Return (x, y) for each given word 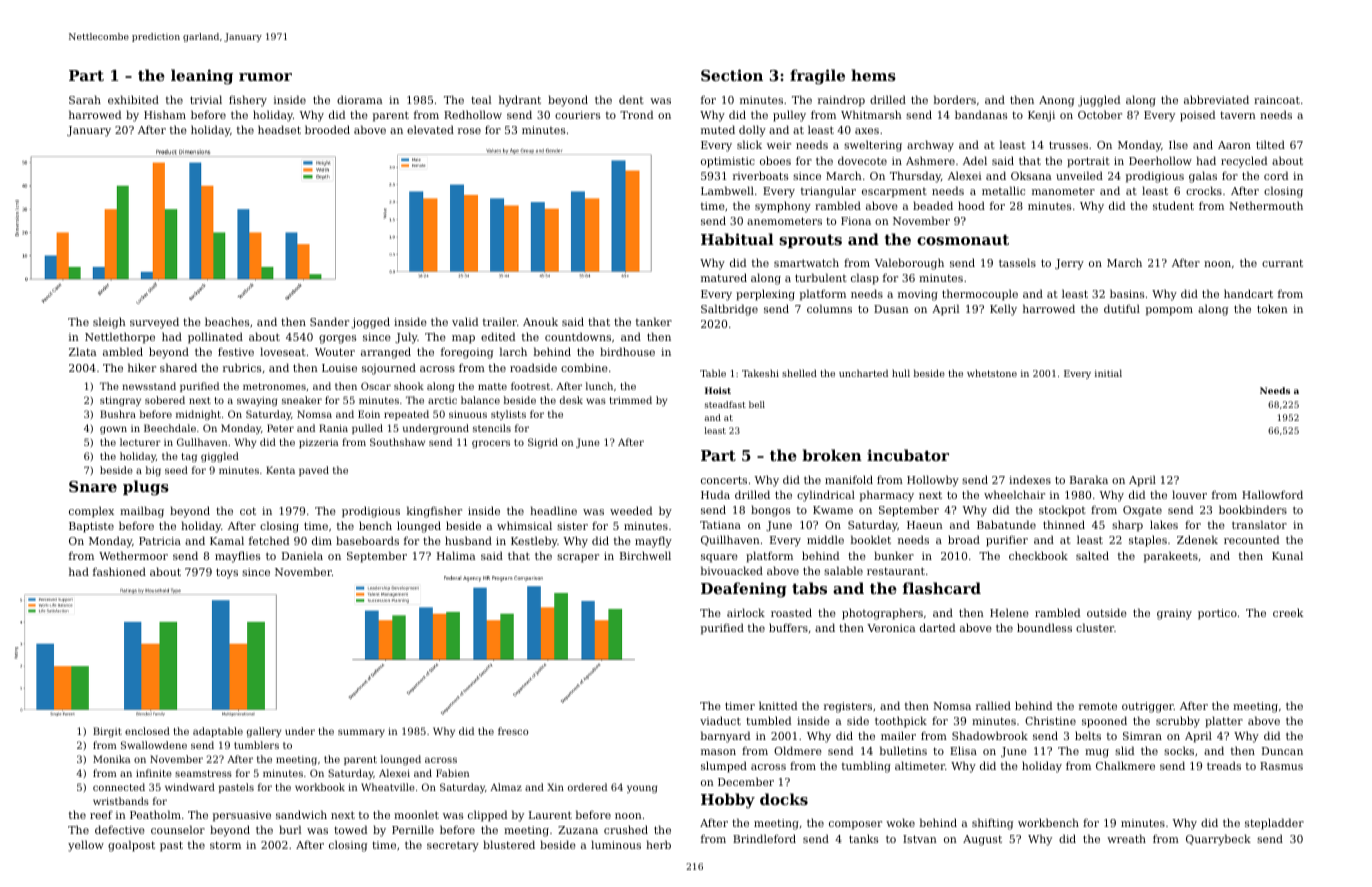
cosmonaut (963, 239)
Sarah (85, 99)
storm (225, 845)
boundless (1044, 627)
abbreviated (1216, 99)
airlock (746, 612)
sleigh (109, 323)
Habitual (737, 239)
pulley (789, 116)
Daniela (302, 555)
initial (1108, 373)
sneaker (302, 400)
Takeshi (760, 373)
